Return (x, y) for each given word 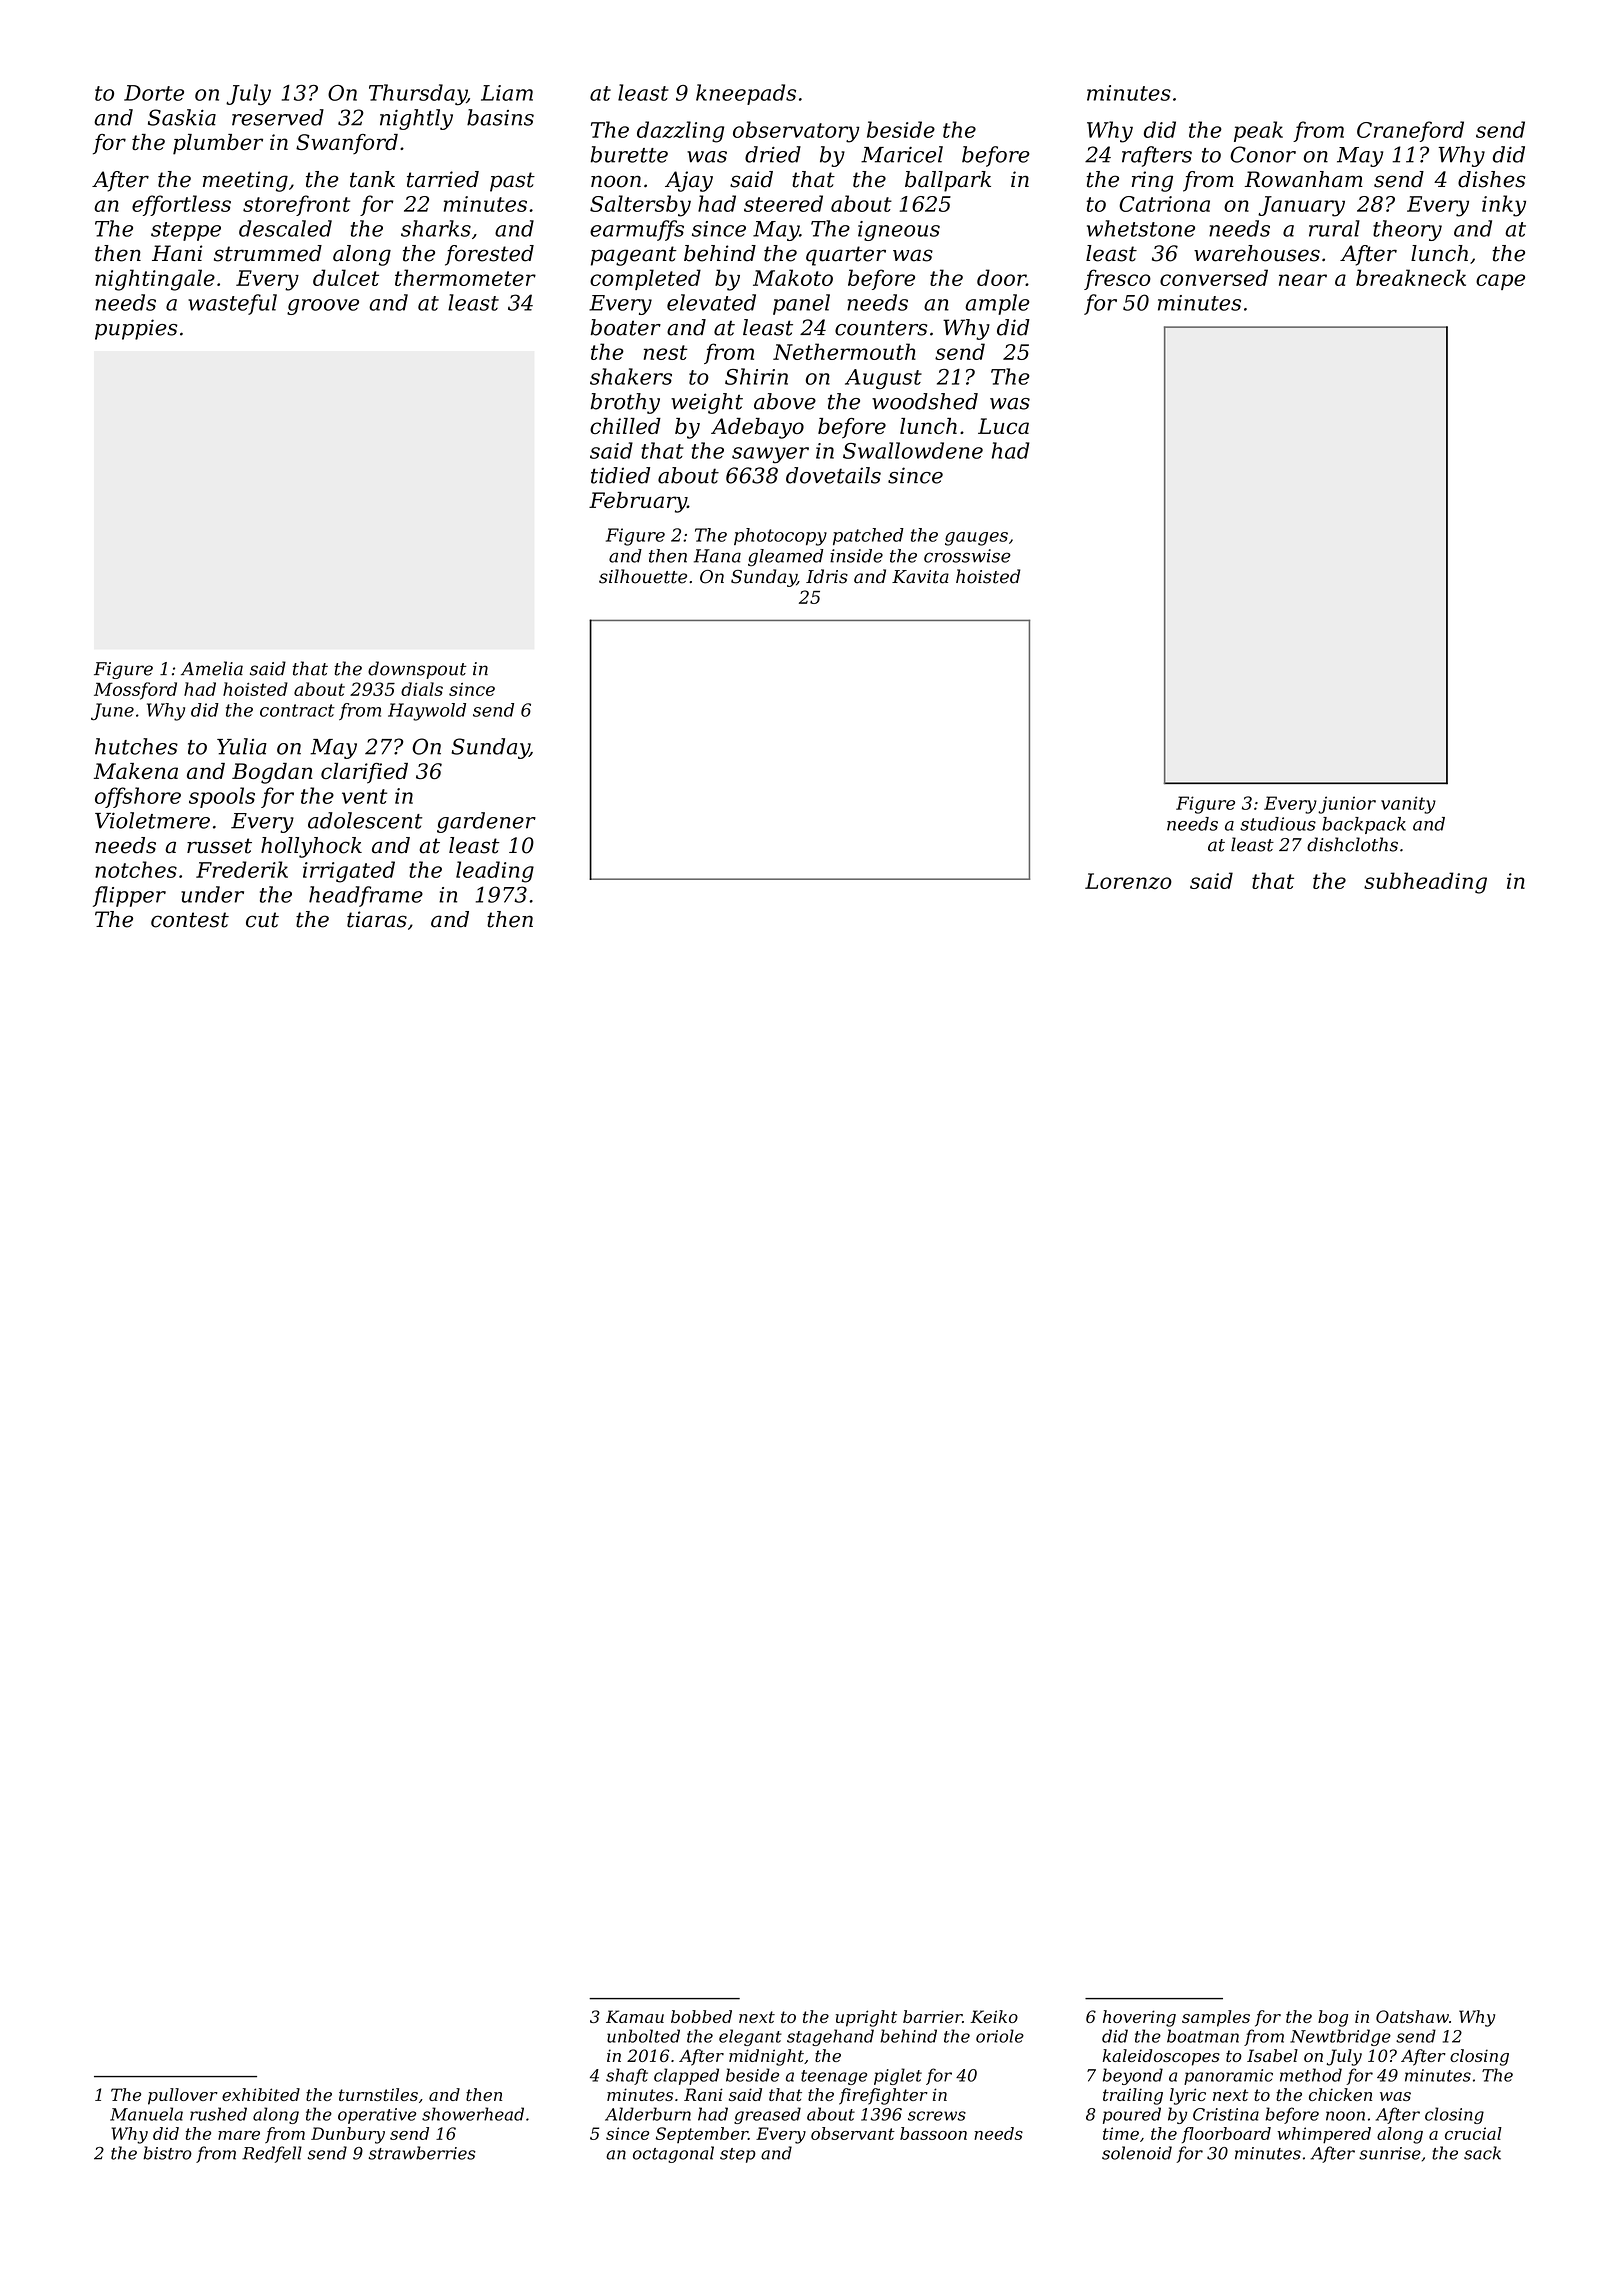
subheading (1425, 883)
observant (853, 2133)
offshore (138, 797)
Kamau (635, 2016)
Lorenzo (1128, 881)
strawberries (422, 2153)
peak (1258, 131)
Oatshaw (1412, 2016)
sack (1482, 2153)
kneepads (746, 94)
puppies (136, 329)
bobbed (701, 2016)
